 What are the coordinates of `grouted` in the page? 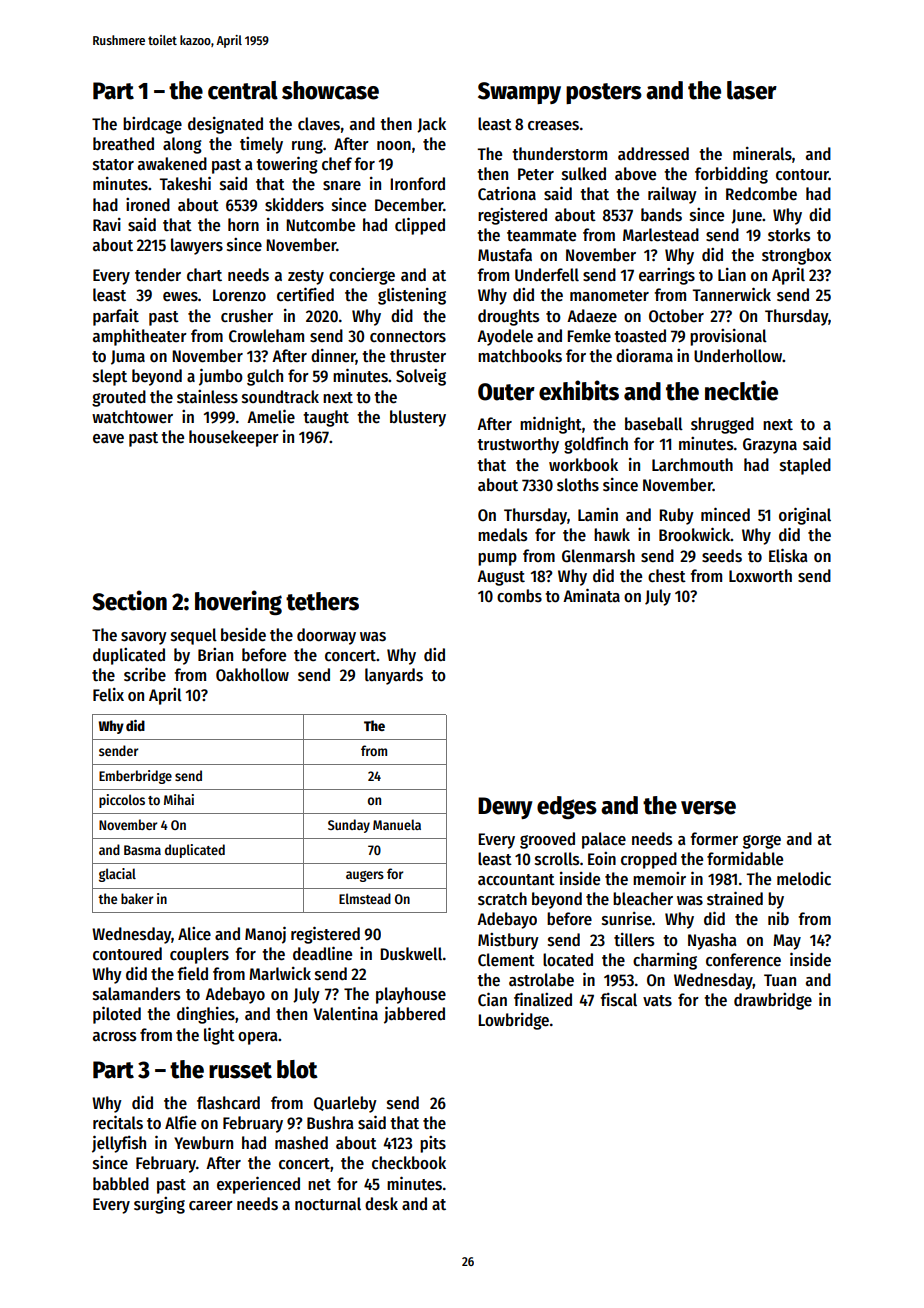 It's located at (119, 398).
